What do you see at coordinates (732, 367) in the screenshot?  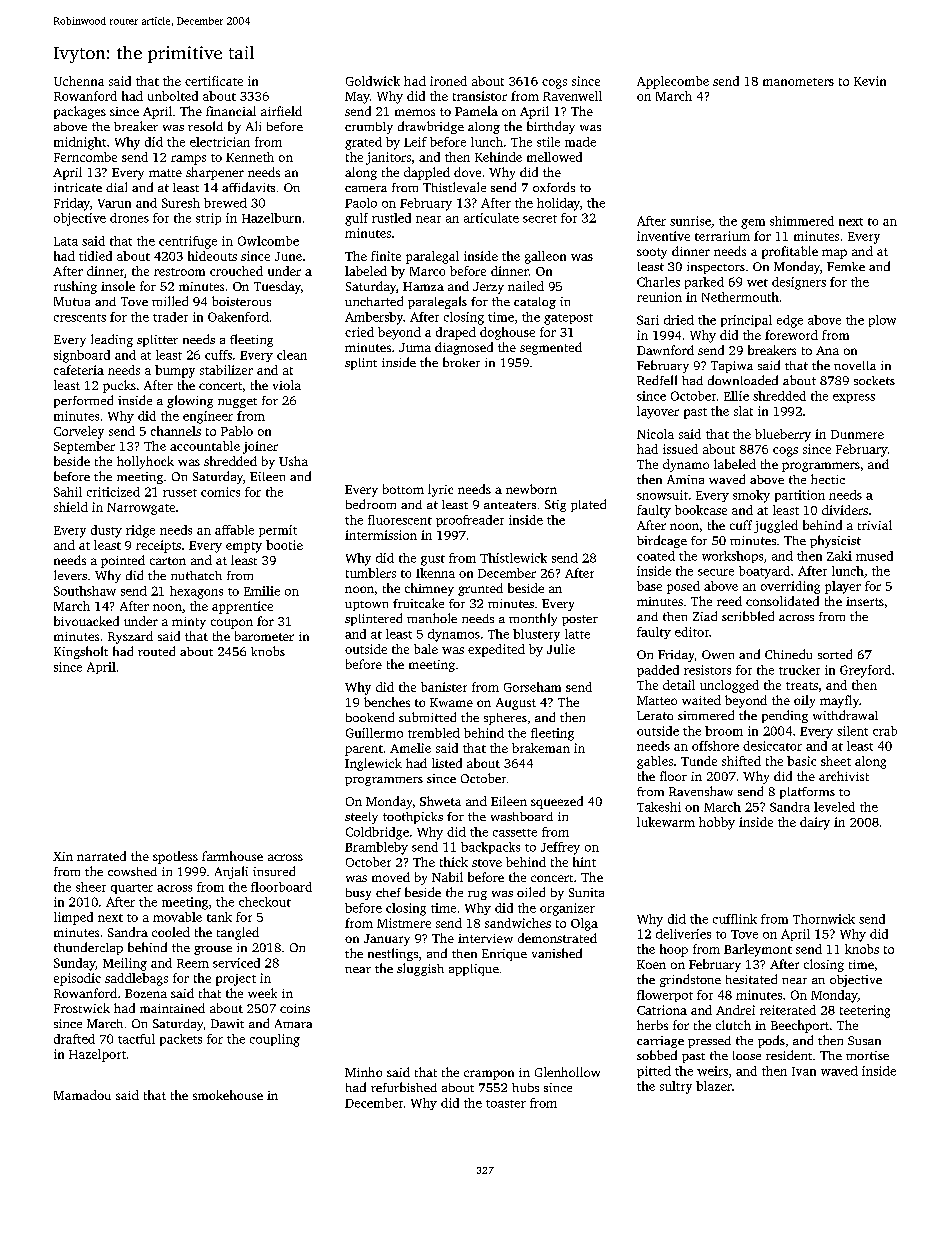 I see `Tapiwa` at bounding box center [732, 367].
